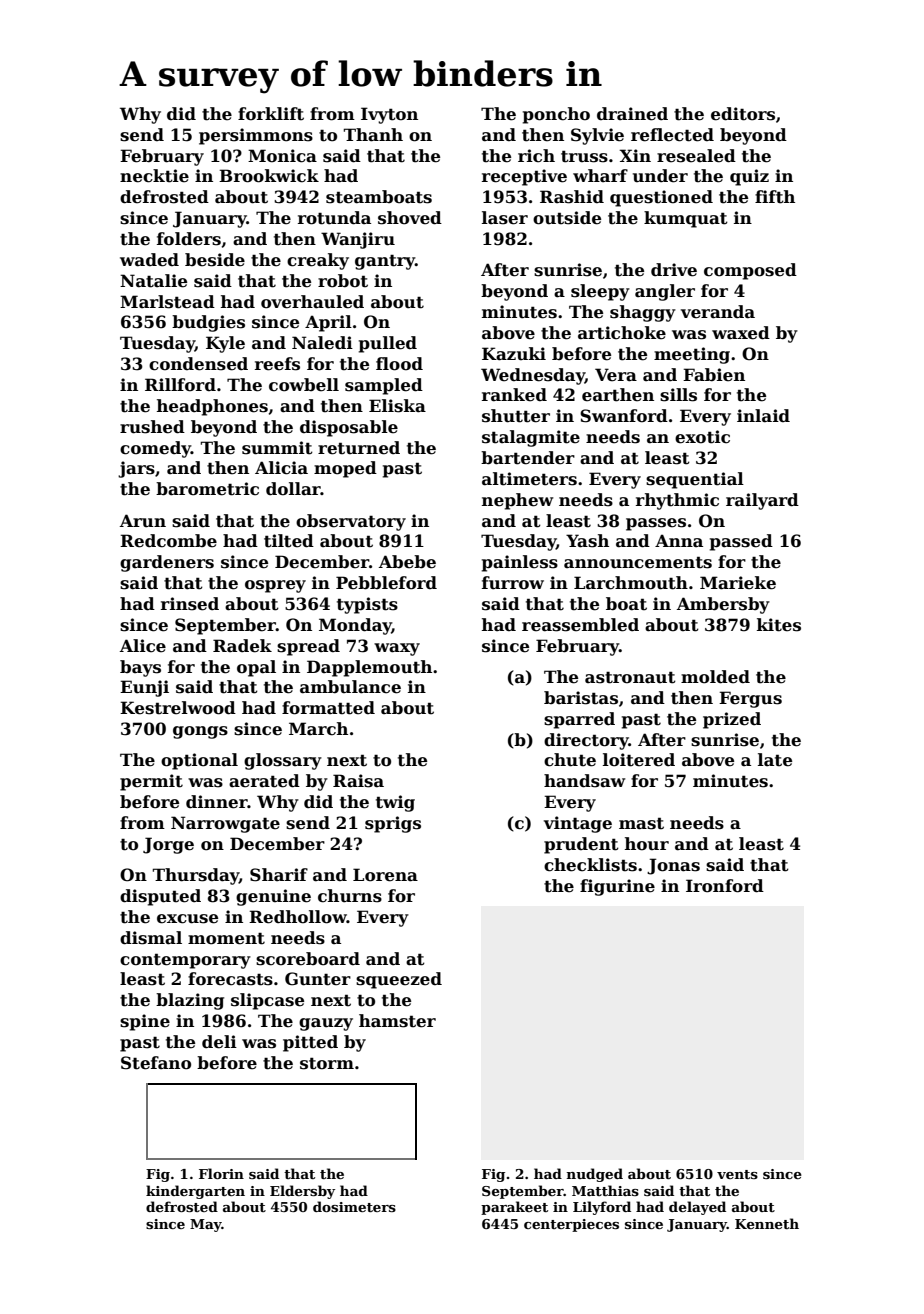 Image resolution: width=924 pixels, height=1314 pixels. I want to click on kites, so click(779, 625).
